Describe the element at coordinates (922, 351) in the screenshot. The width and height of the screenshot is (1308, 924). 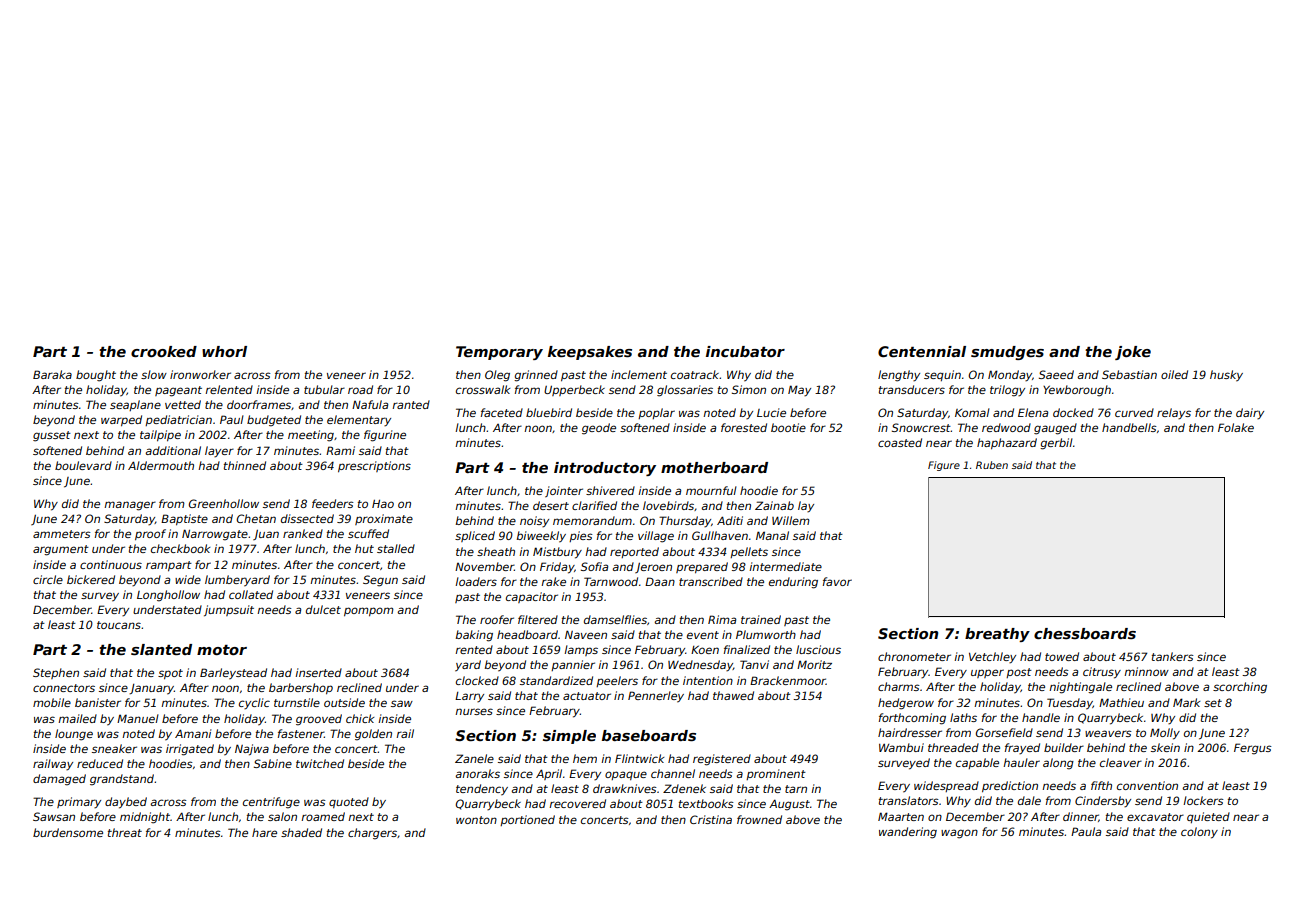
I see `Centennial` at that location.
